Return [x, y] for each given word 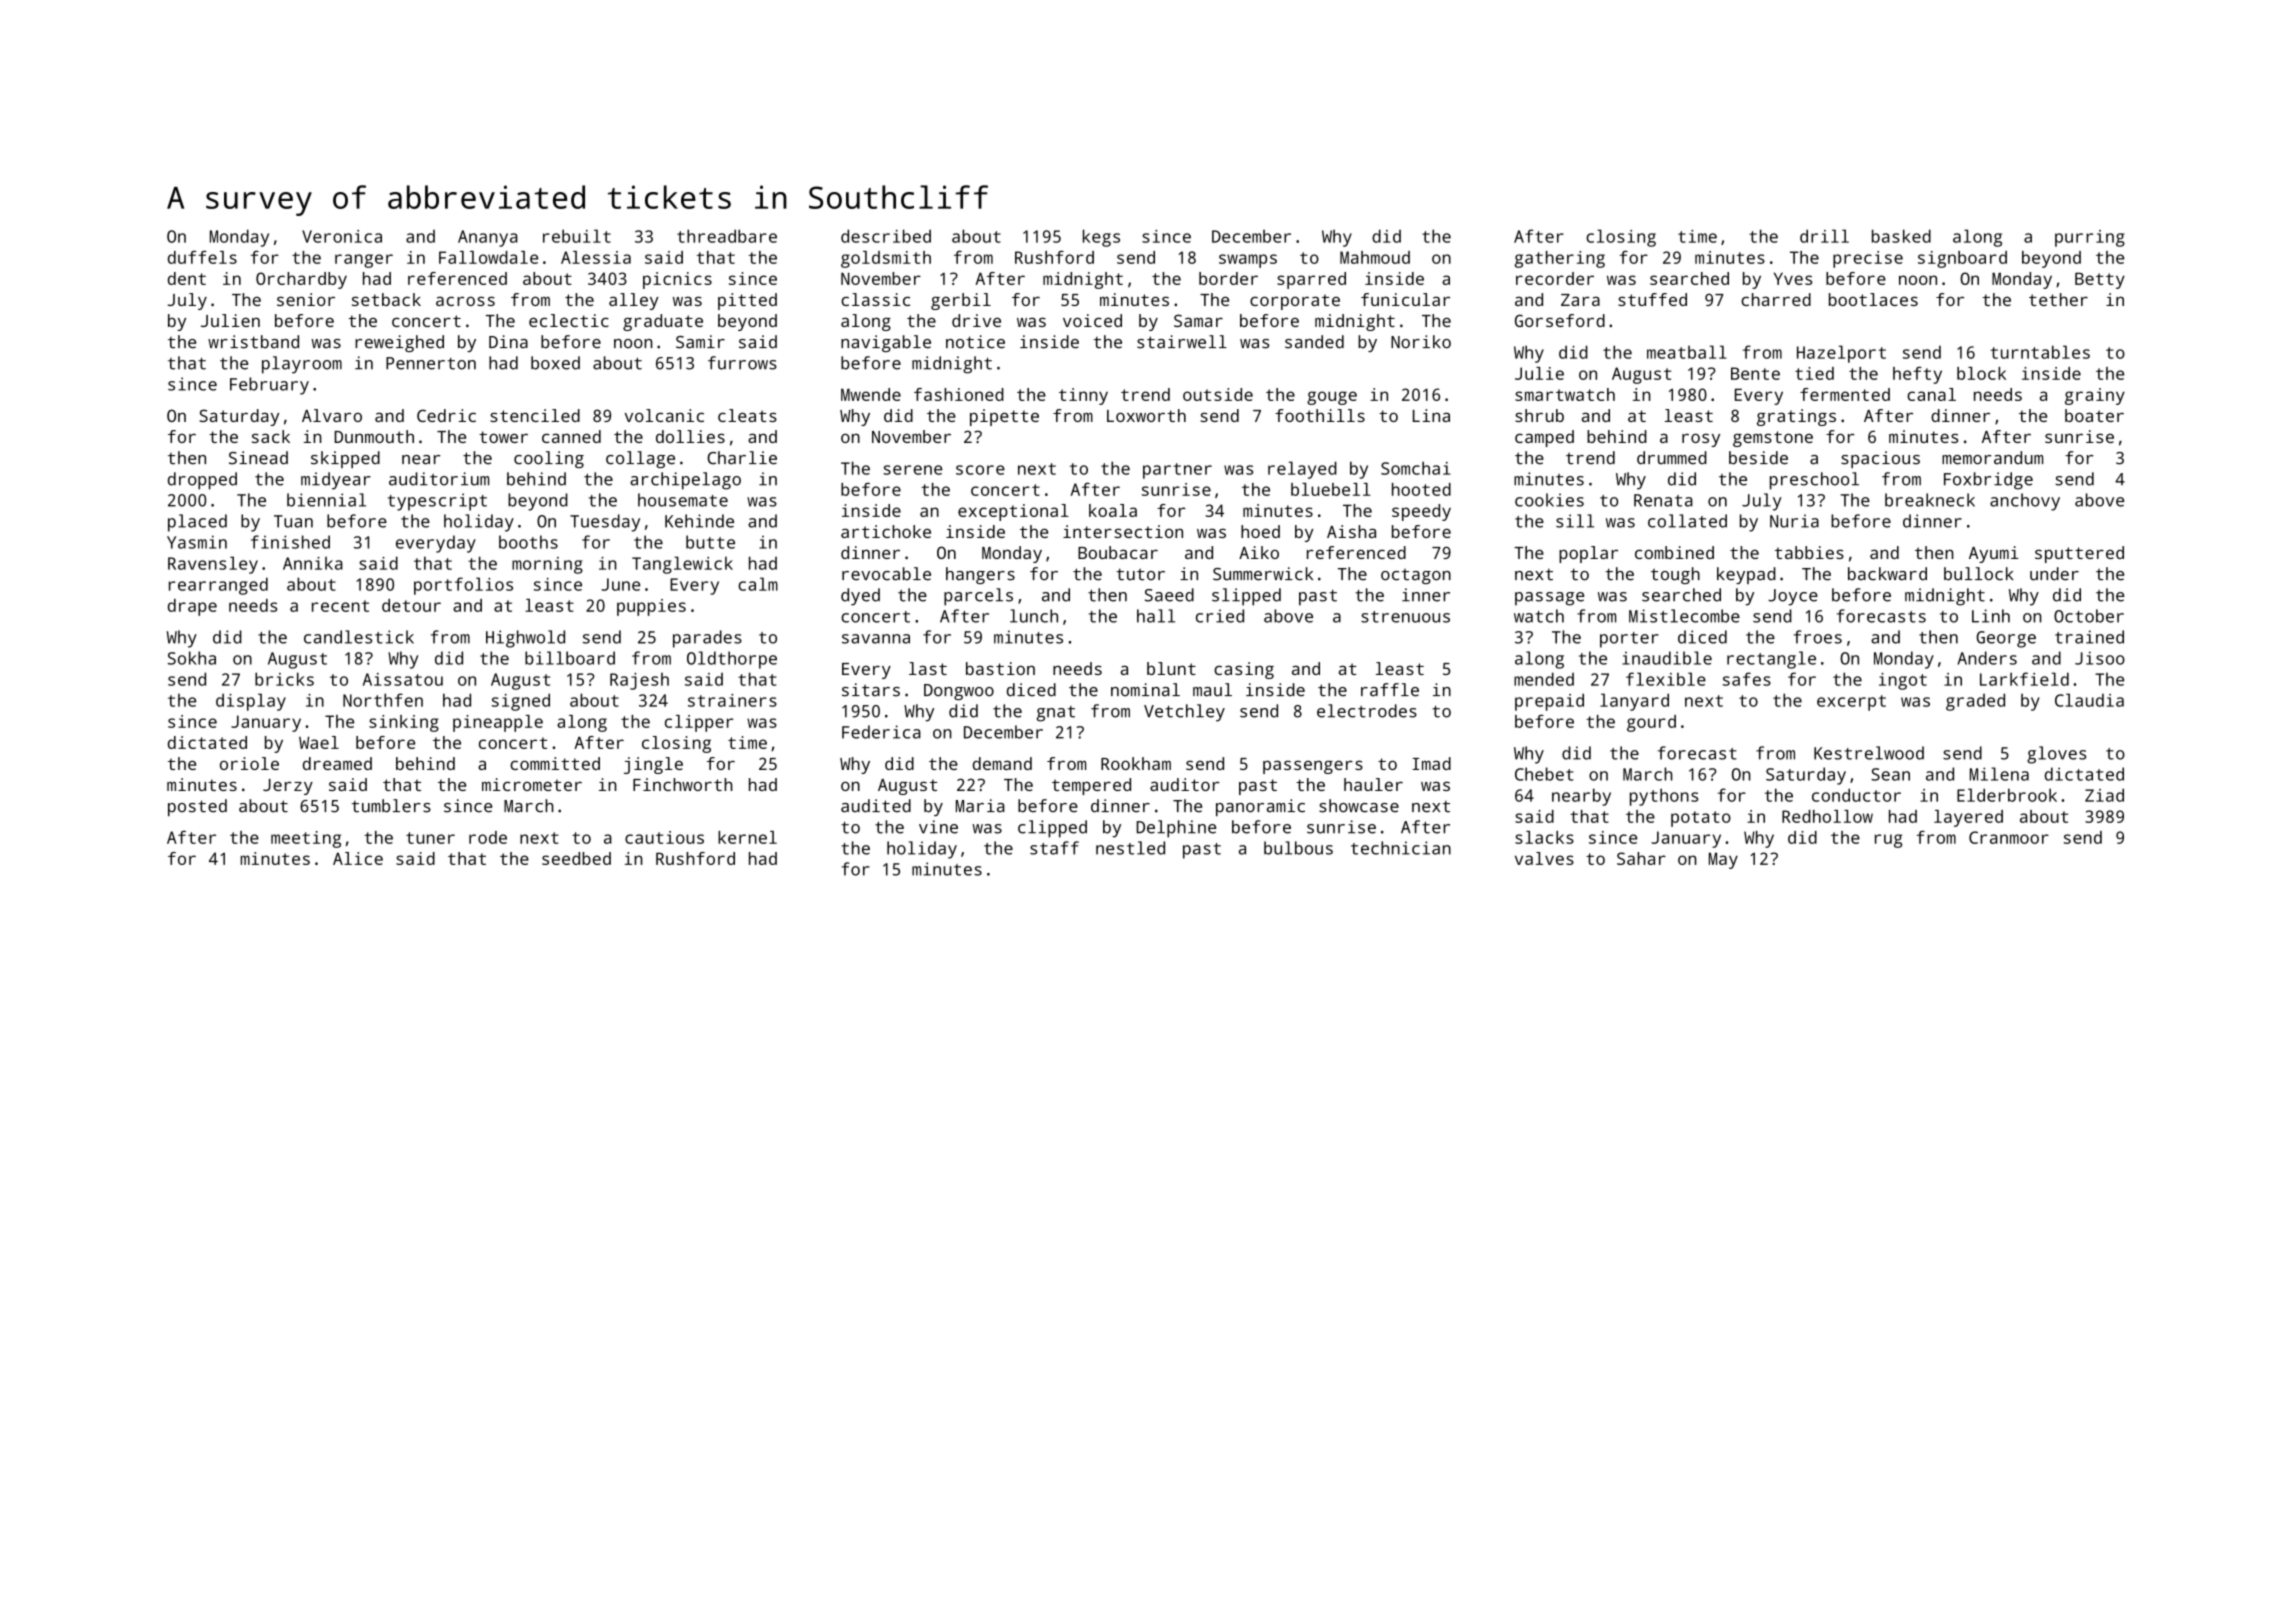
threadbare [727, 236]
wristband [253, 342]
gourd [1651, 723]
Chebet [1544, 774]
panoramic [1260, 807]
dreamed [337, 763]
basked [1901, 236]
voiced [1092, 320]
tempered [1091, 786]
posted [197, 807]
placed [197, 523]
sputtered [2079, 554]
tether [2058, 299]
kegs [1101, 238]
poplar [1588, 554]
